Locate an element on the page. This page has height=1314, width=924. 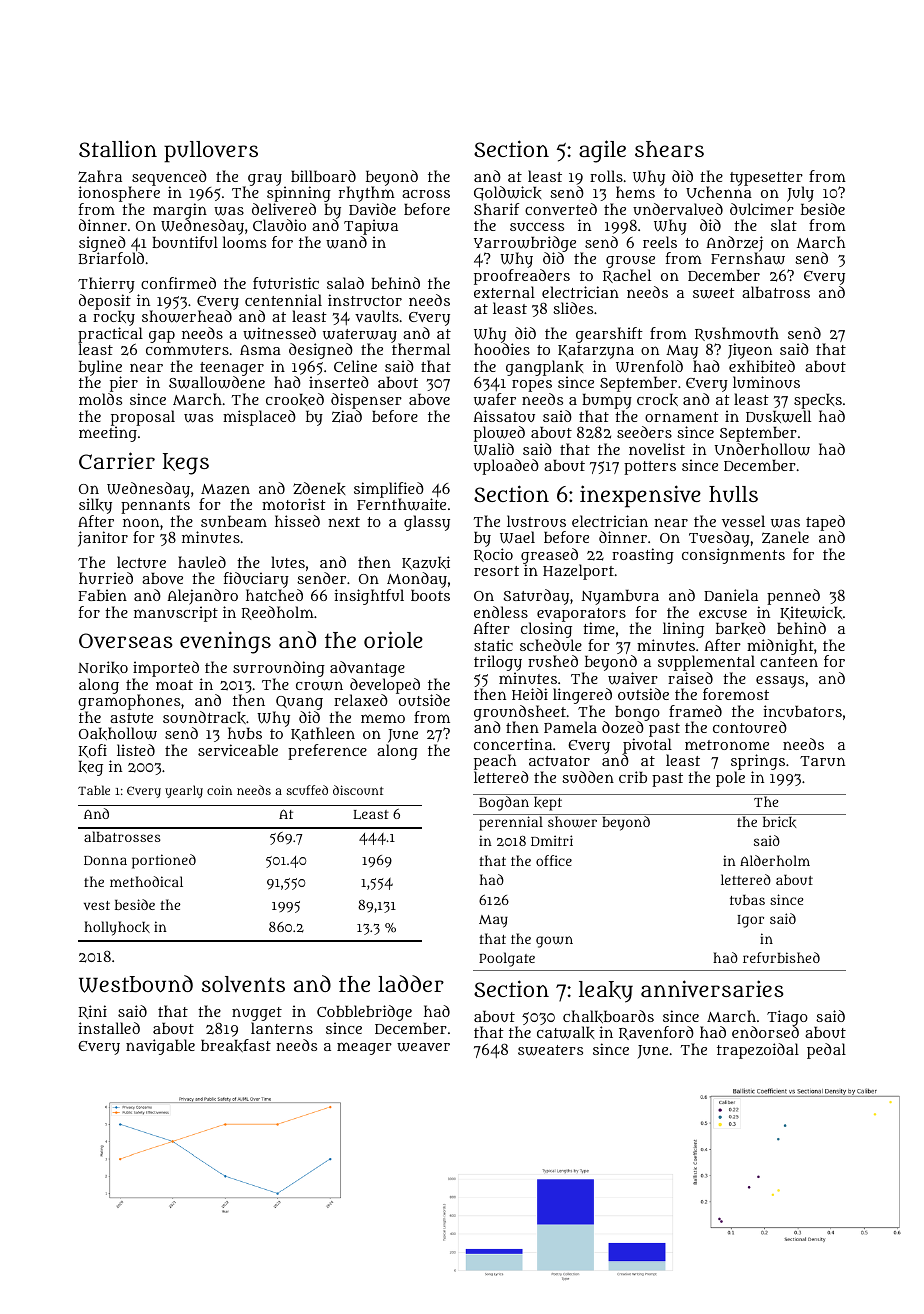
office is located at coordinates (554, 860).
